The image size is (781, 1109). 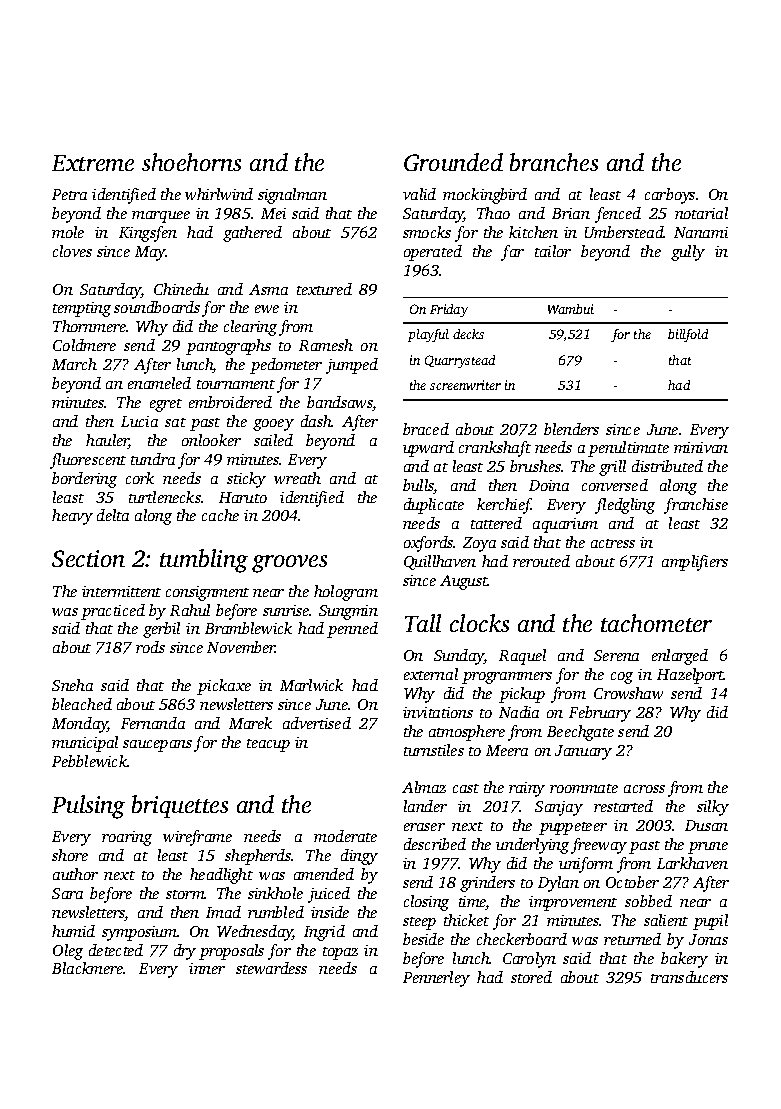 What do you see at coordinates (433, 253) in the screenshot?
I see `operated` at bounding box center [433, 253].
